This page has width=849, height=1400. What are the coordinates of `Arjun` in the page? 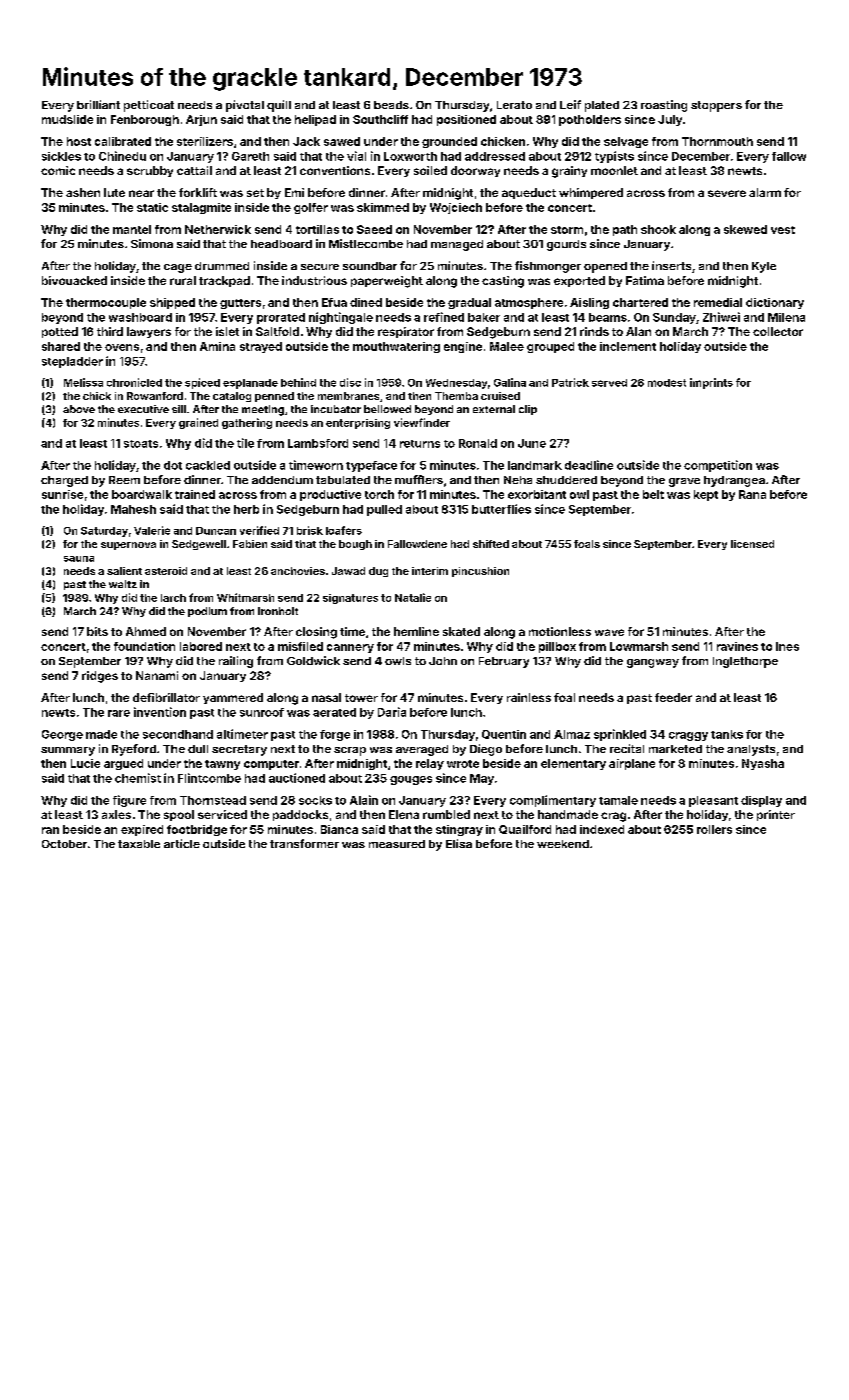 It's located at (201, 120).
